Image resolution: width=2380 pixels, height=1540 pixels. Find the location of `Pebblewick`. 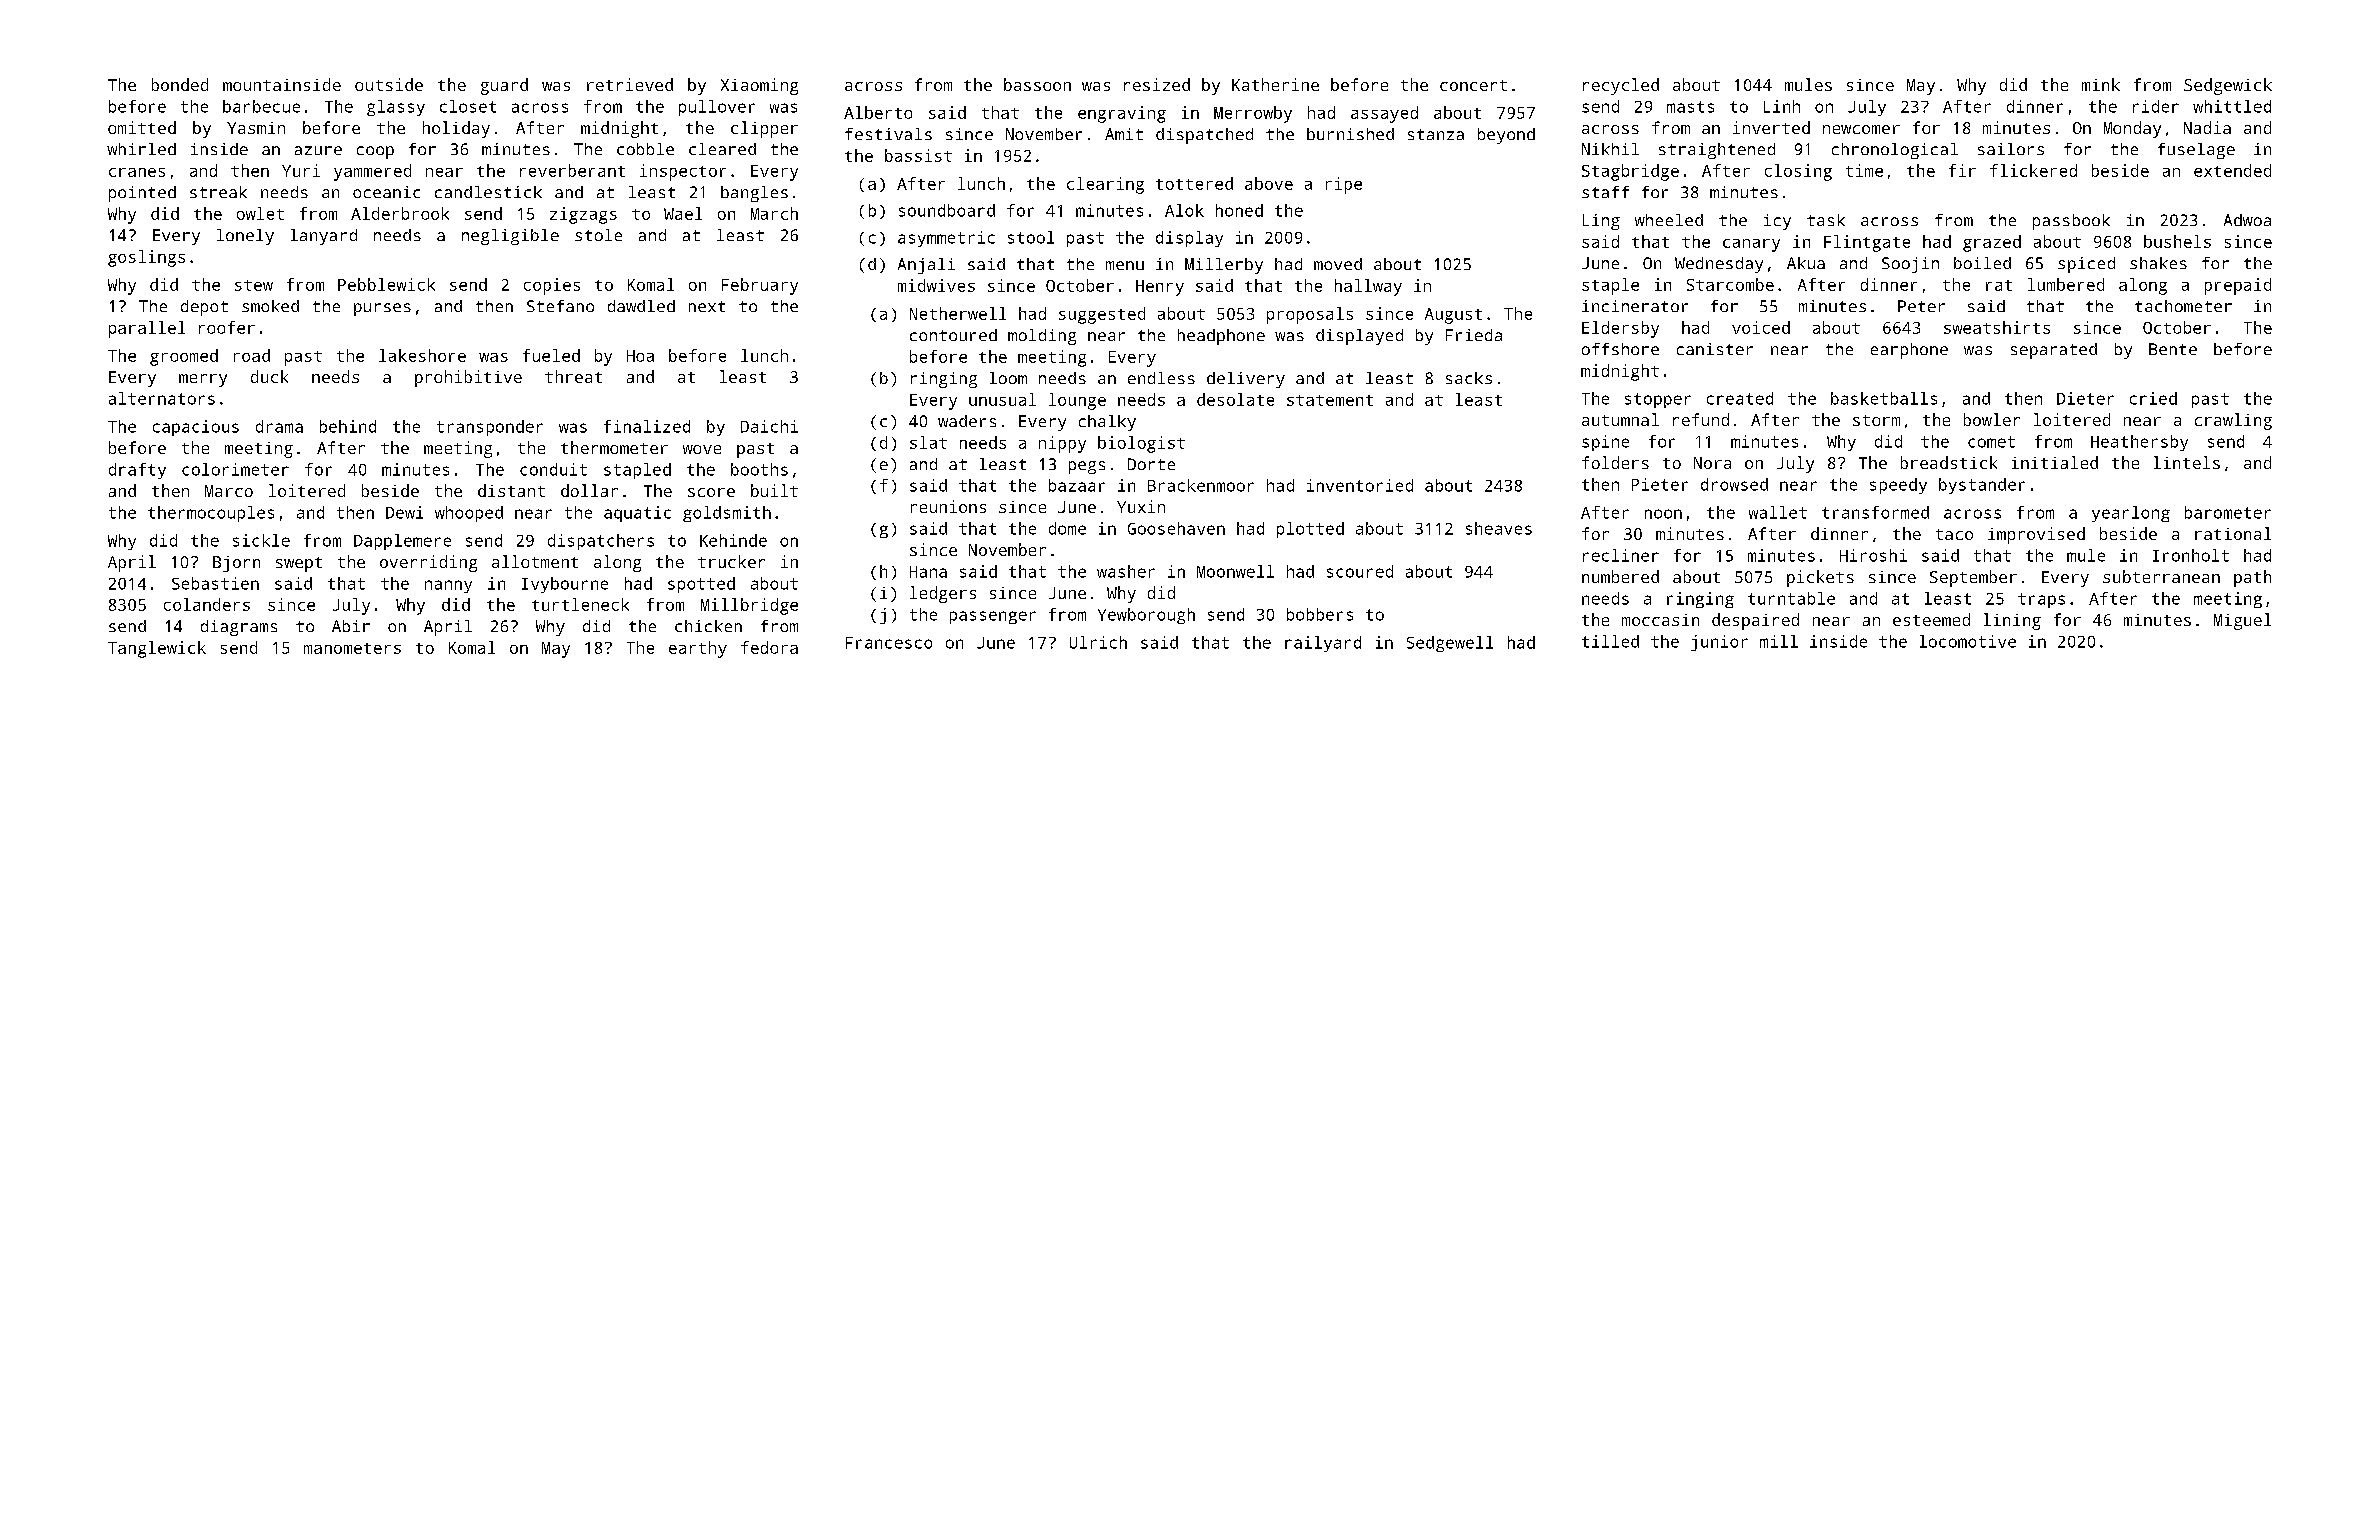

Pebblewick is located at coordinates (386, 284).
